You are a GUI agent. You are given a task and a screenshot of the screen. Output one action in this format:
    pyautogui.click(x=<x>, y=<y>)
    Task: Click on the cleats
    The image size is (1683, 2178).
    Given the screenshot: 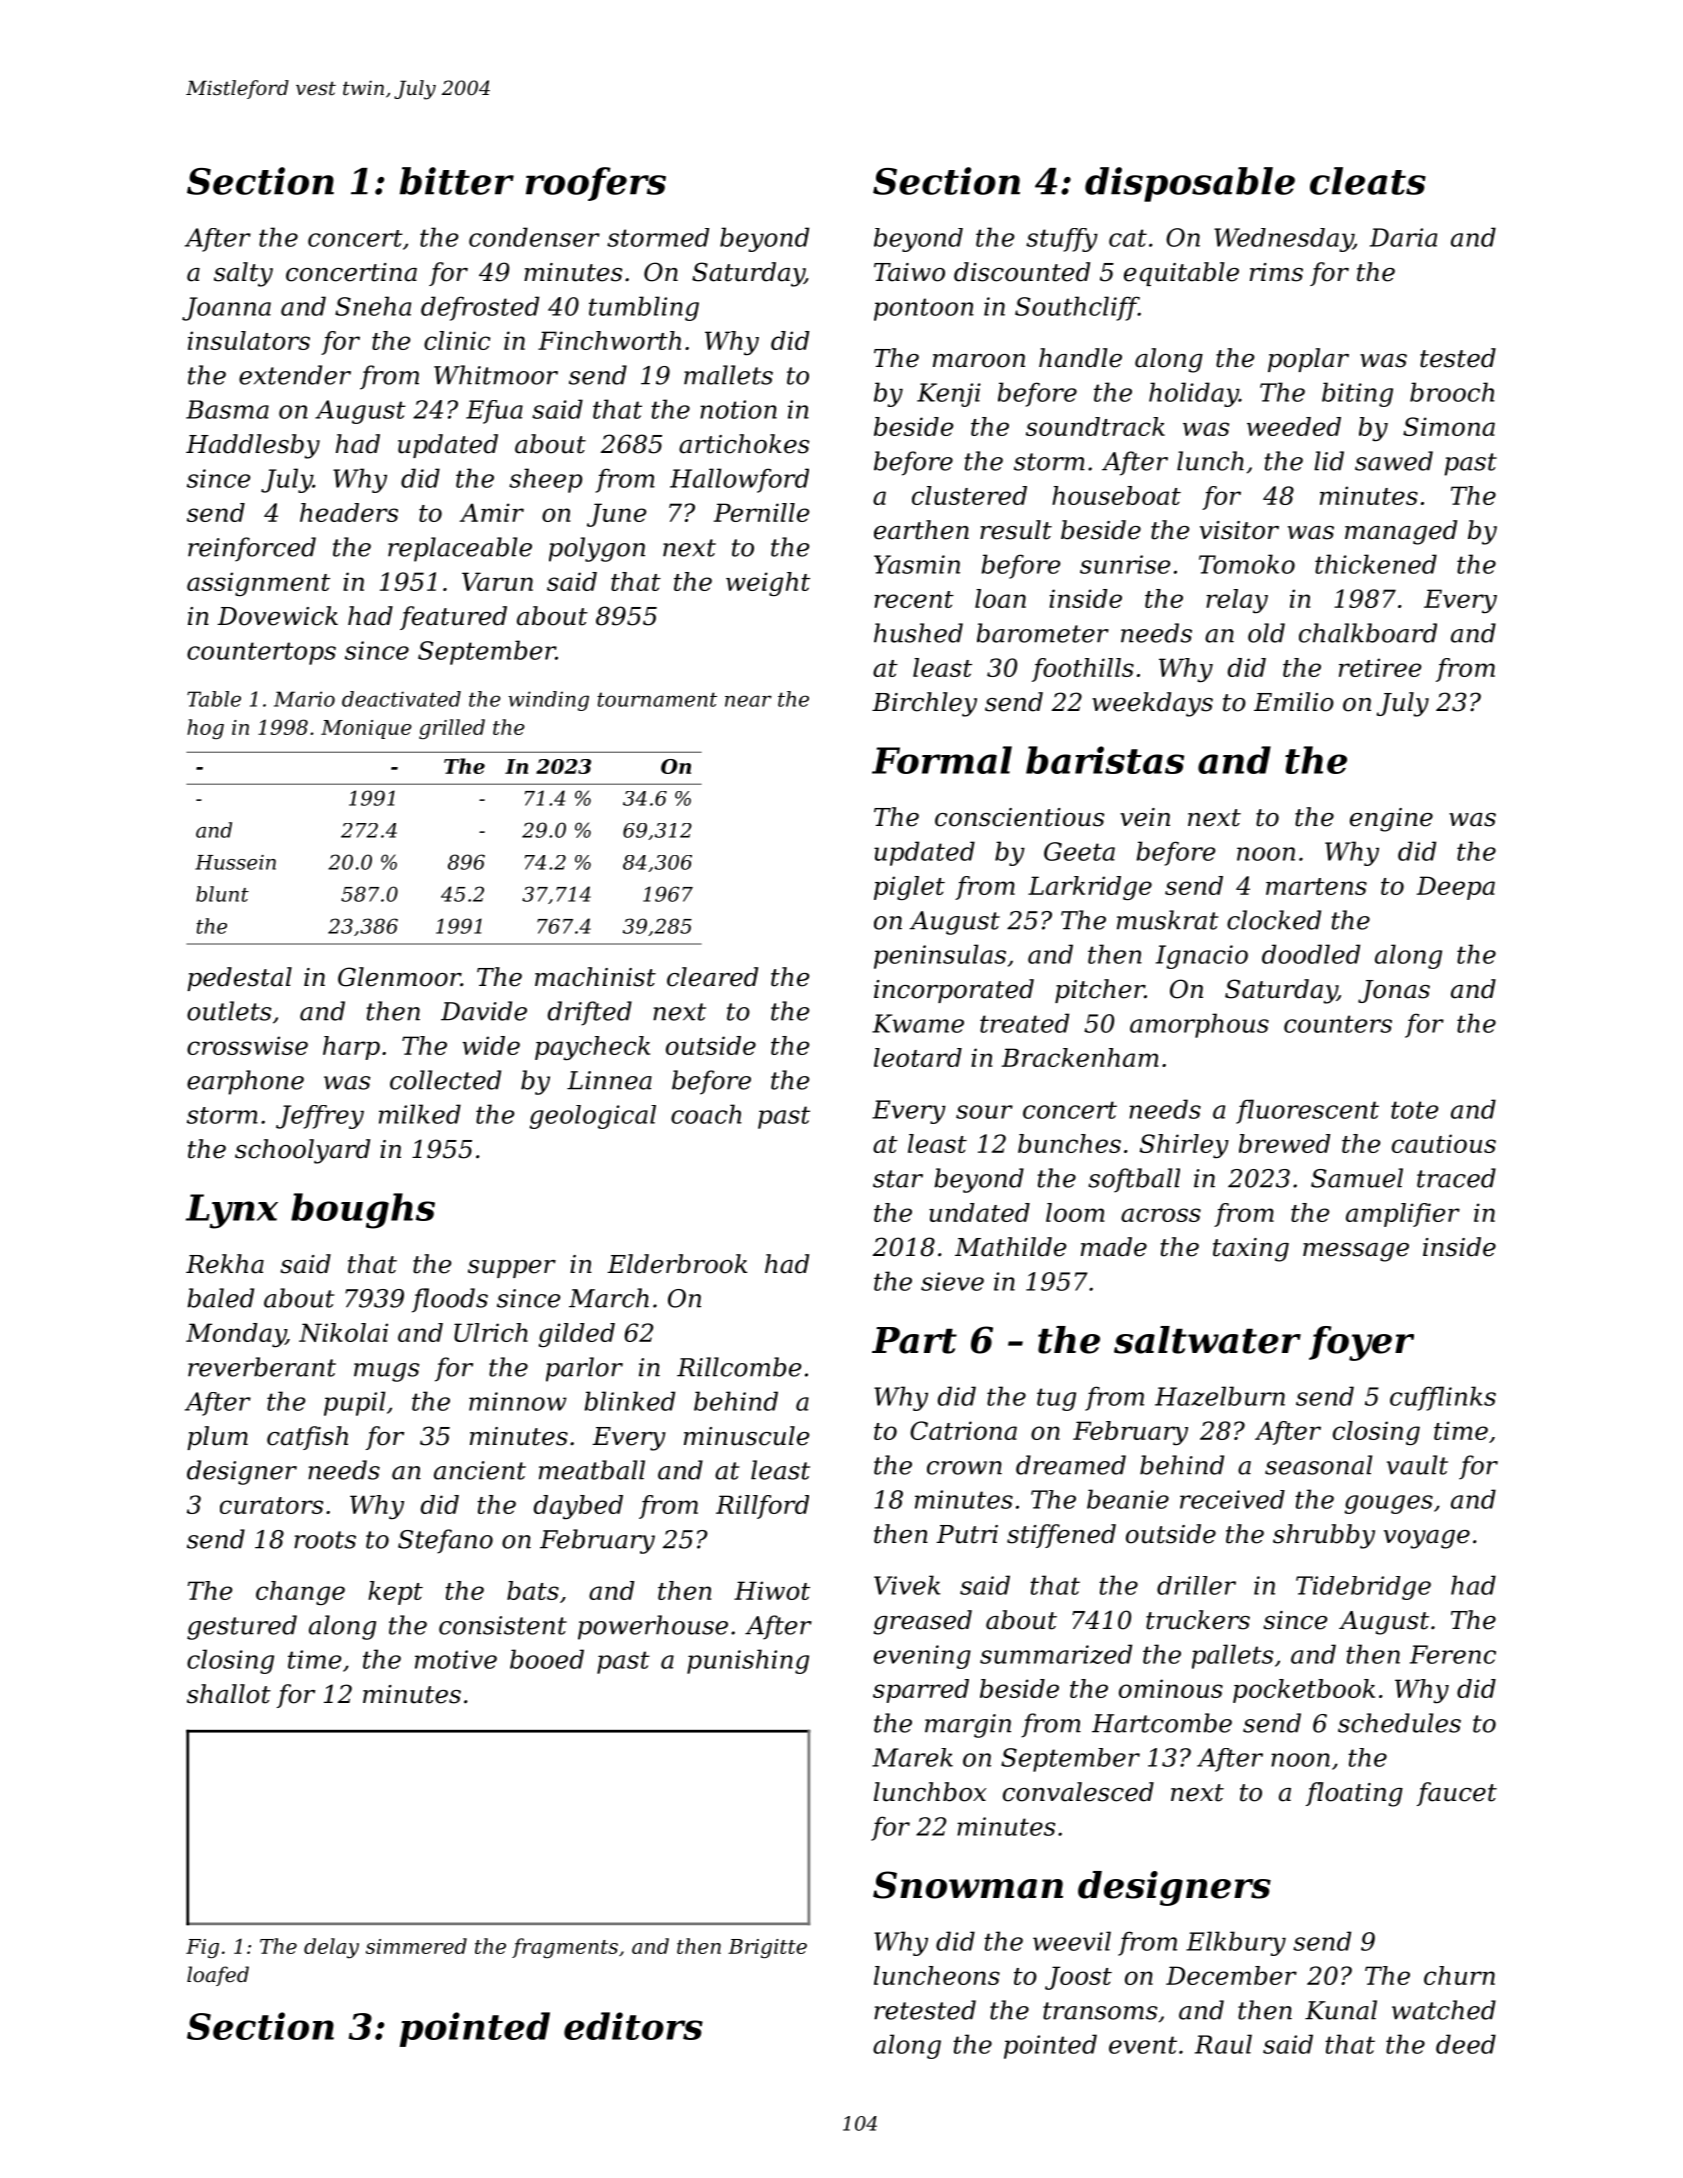 What is the action you would take?
    pyautogui.click(x=1368, y=181)
